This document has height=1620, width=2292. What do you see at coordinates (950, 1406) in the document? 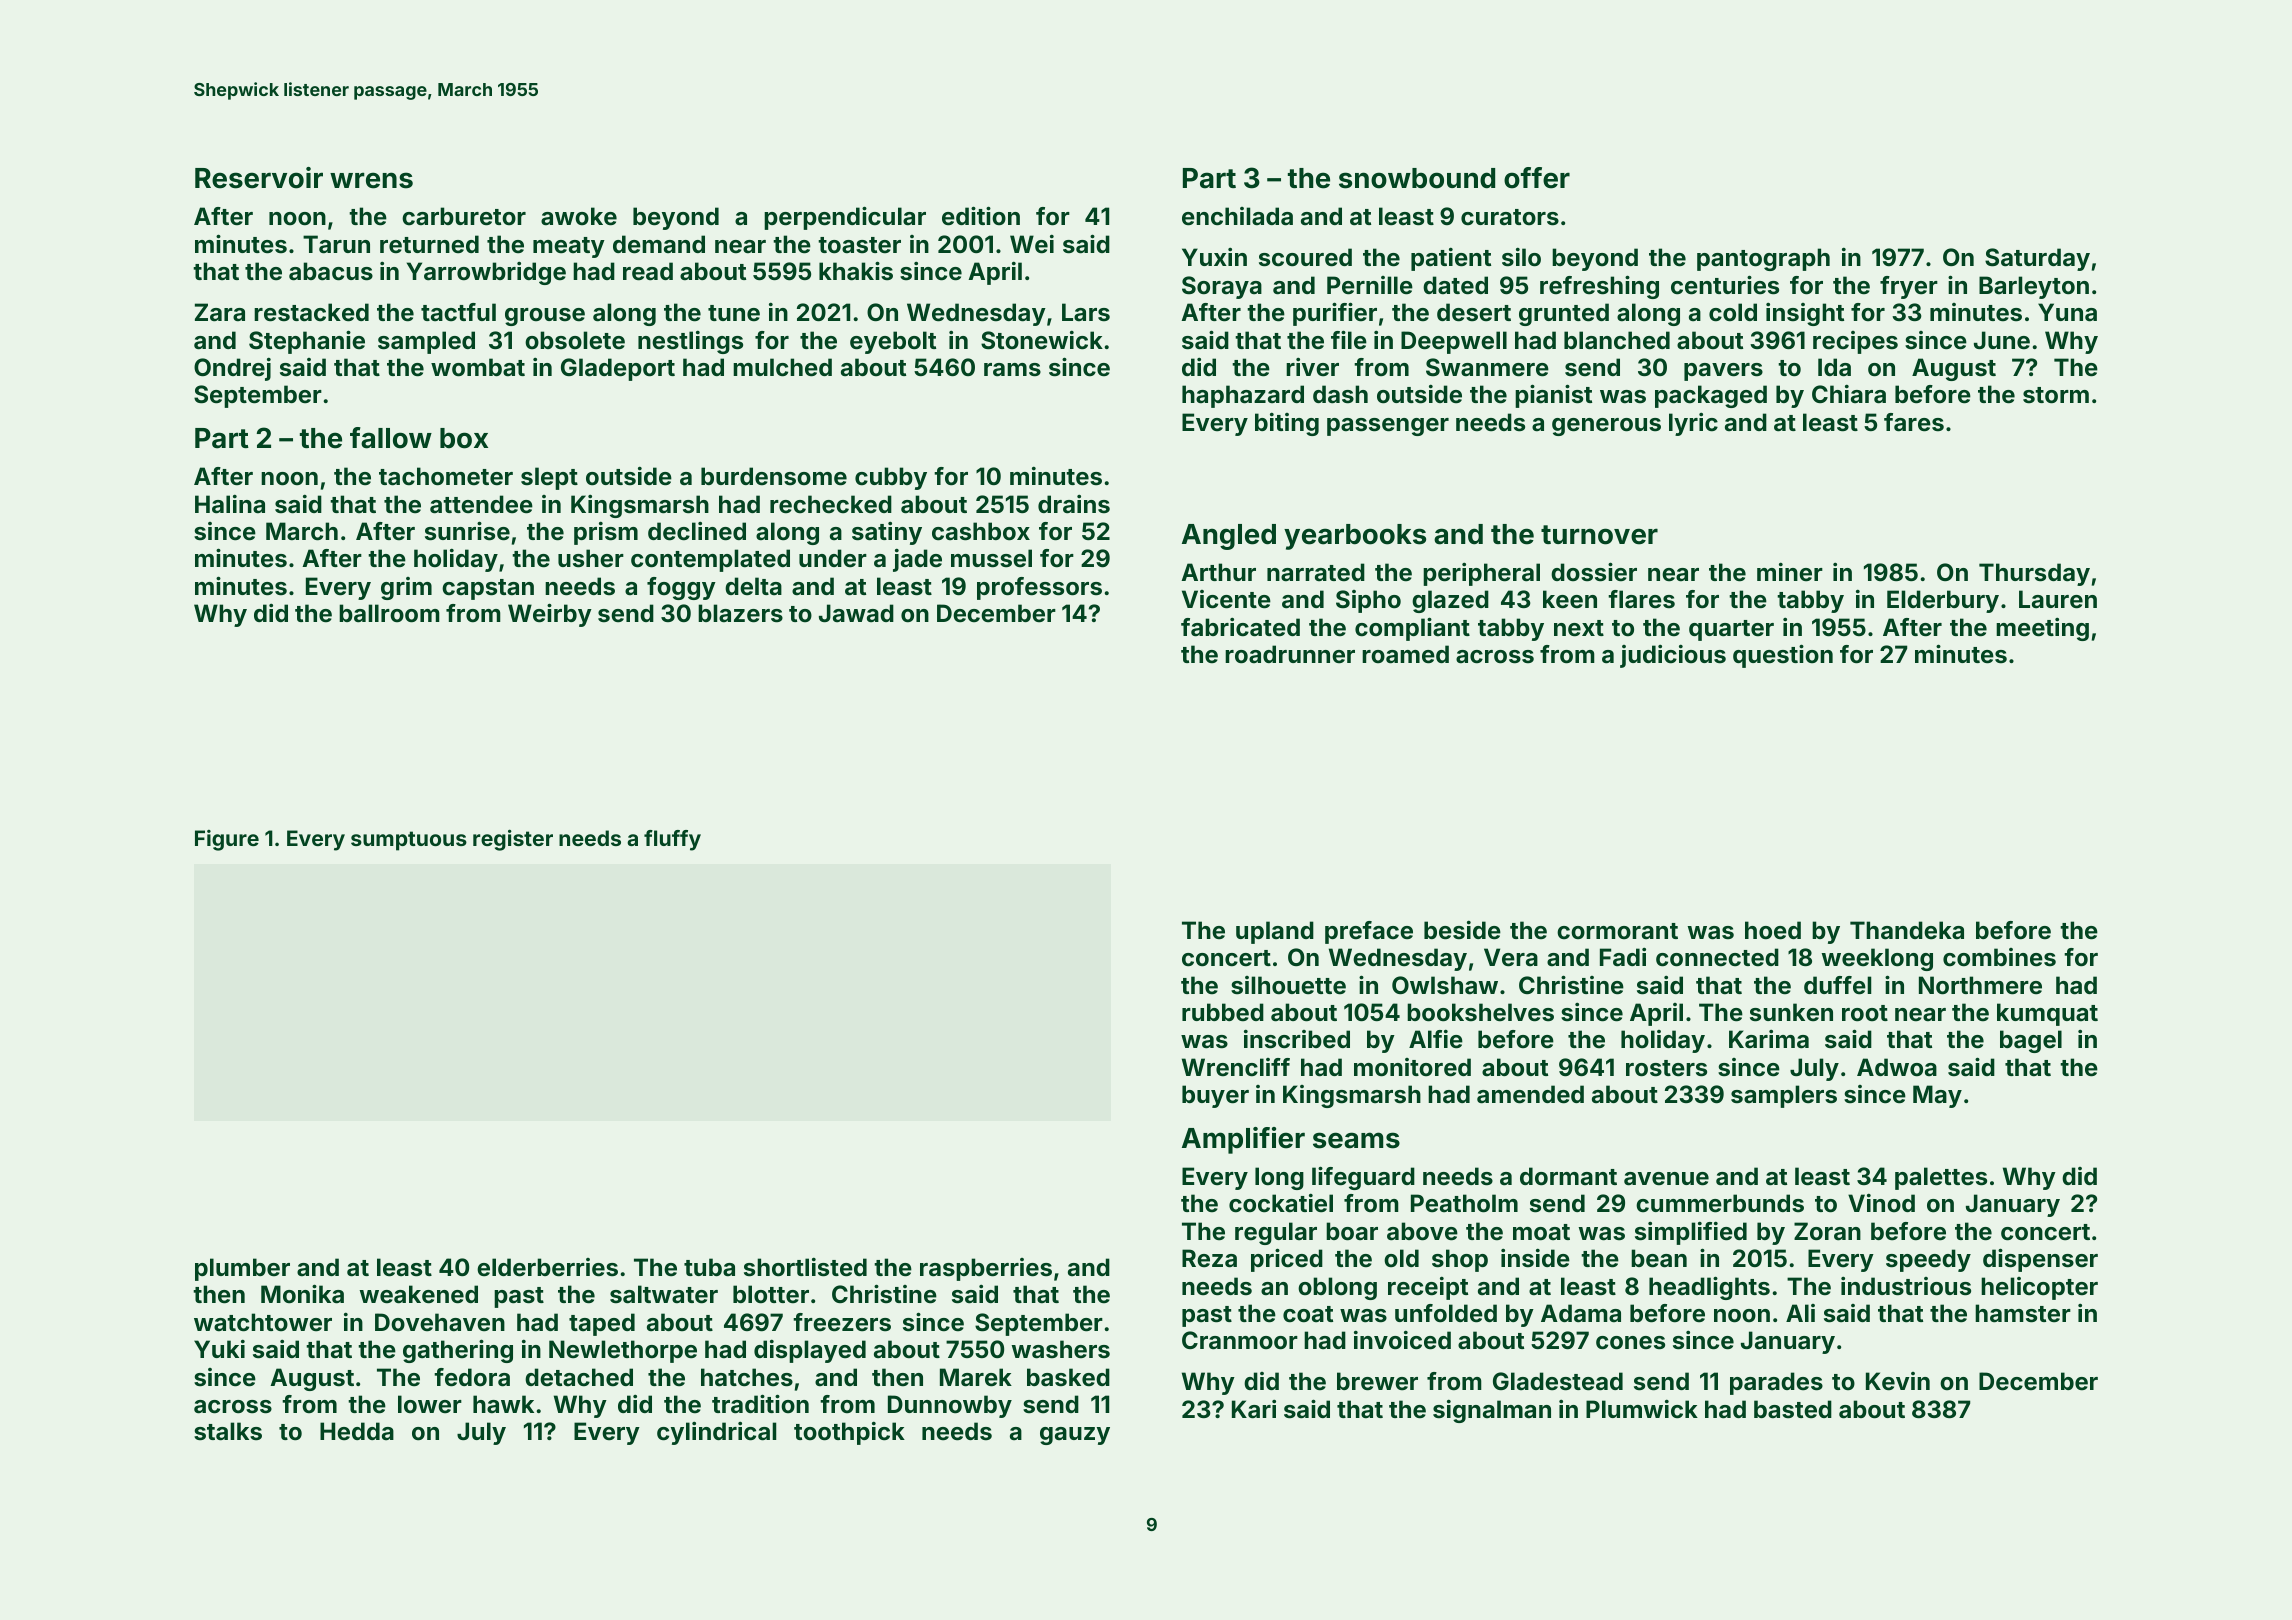
I see `Dunnowby` at bounding box center [950, 1406].
